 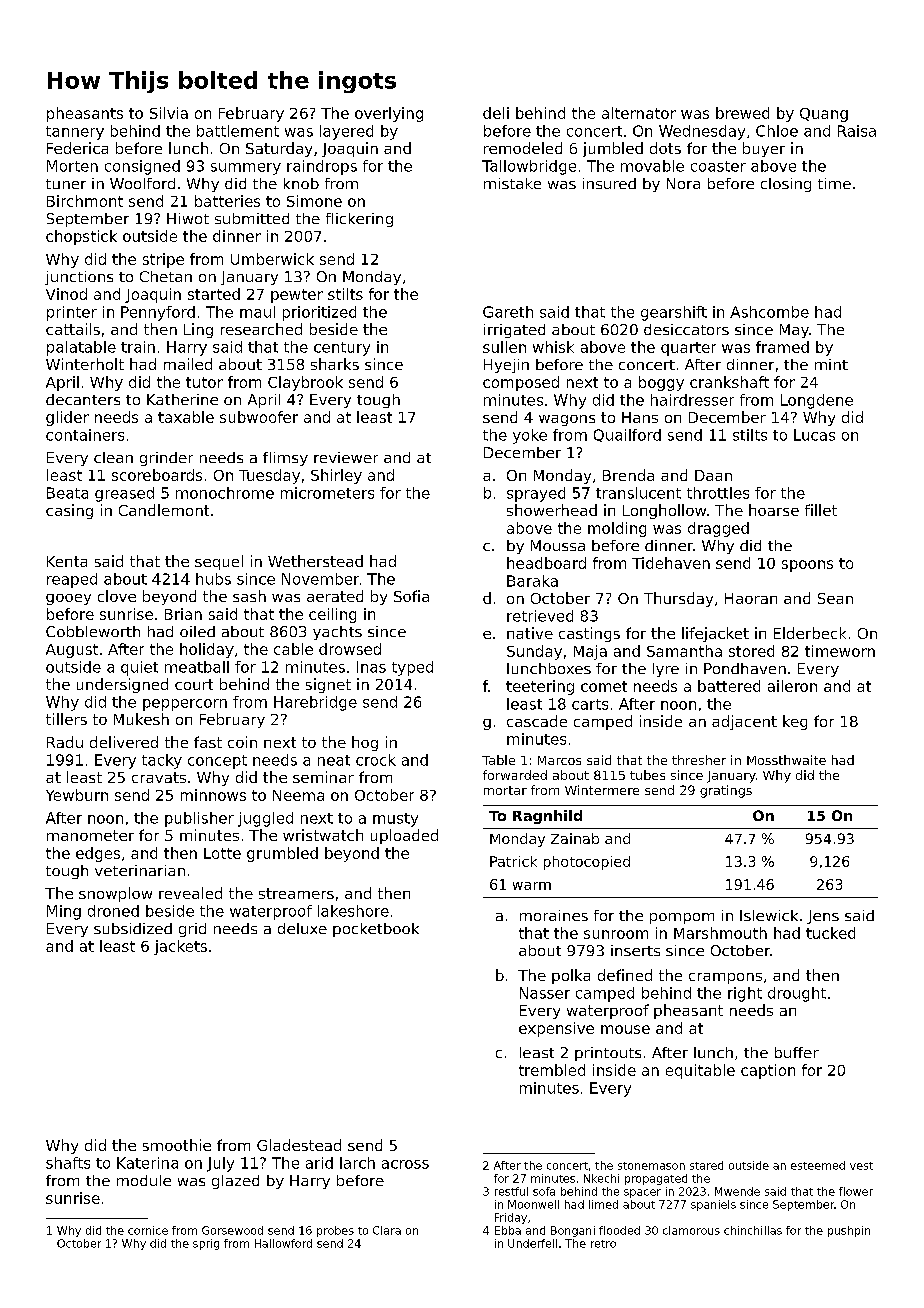 What do you see at coordinates (609, 183) in the screenshot?
I see `insured` at bounding box center [609, 183].
